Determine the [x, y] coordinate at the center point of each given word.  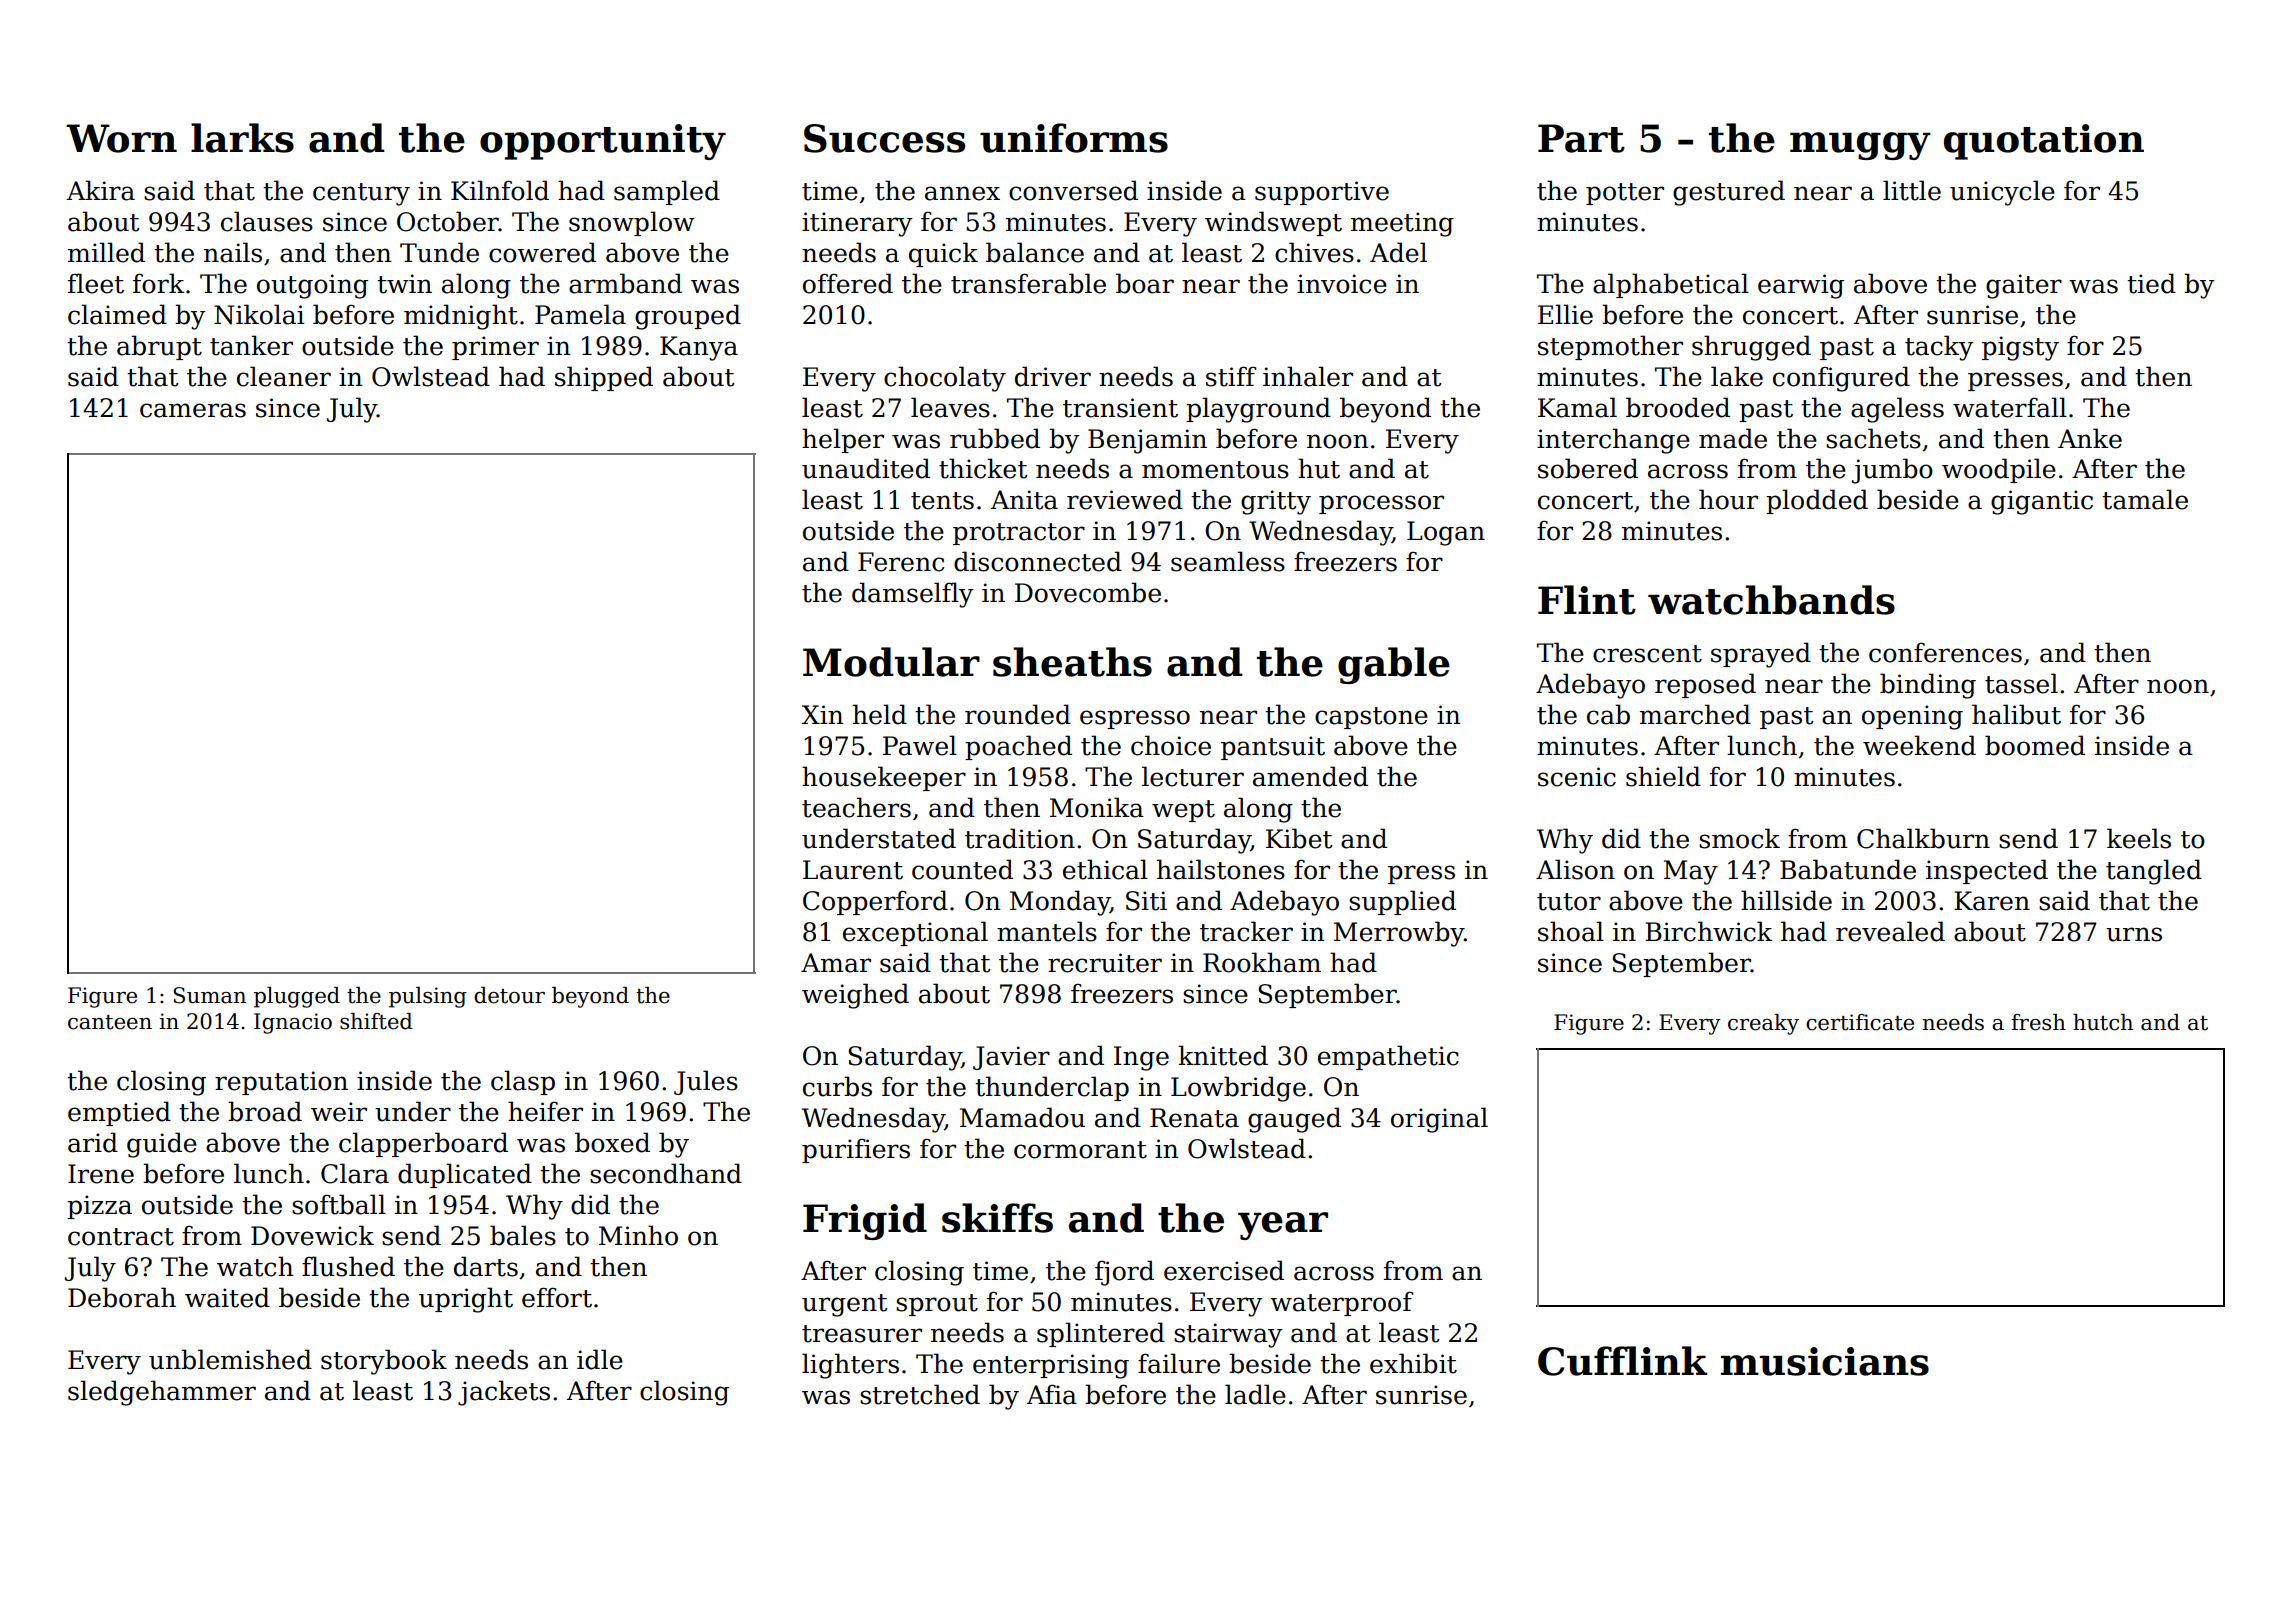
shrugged [1751, 348]
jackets [504, 1393]
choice [1171, 745]
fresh [2038, 1022]
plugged [297, 997]
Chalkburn [1923, 838]
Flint [1587, 600]
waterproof [1342, 1303]
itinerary [857, 224]
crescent [1647, 654]
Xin [822, 714]
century [361, 194]
